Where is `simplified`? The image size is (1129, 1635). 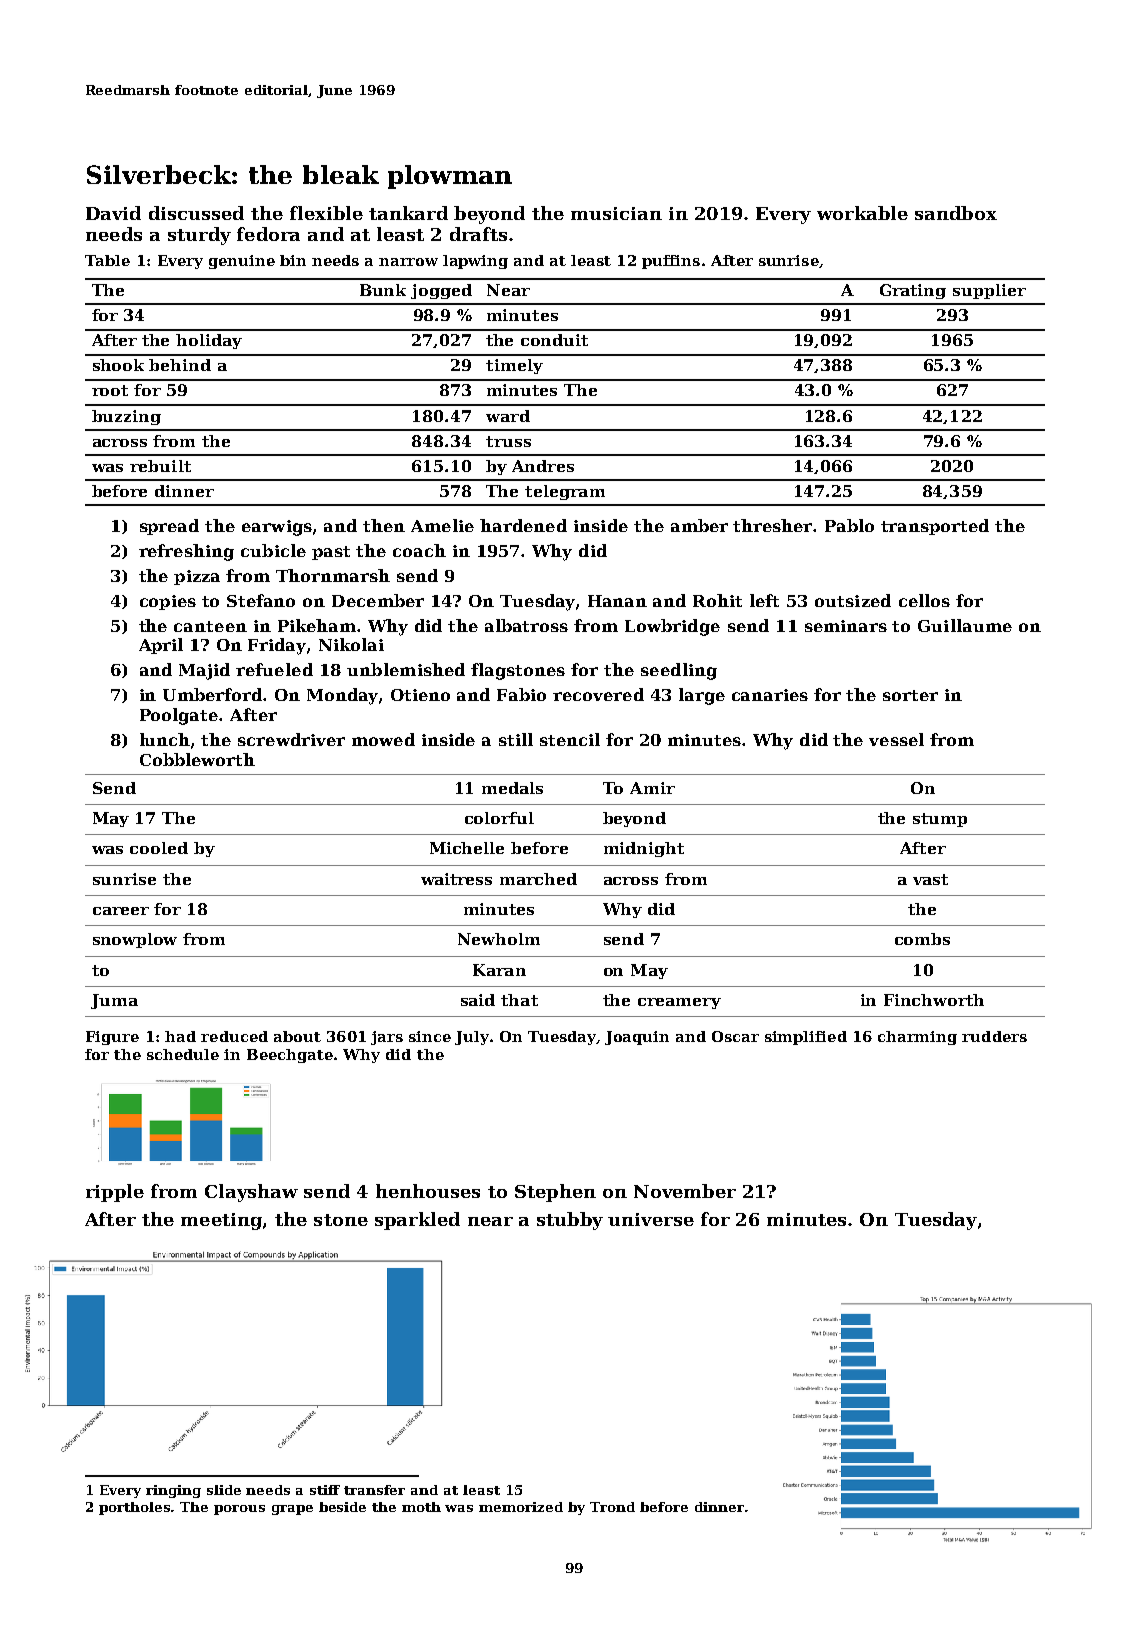
simplified is located at coordinates (806, 1038).
